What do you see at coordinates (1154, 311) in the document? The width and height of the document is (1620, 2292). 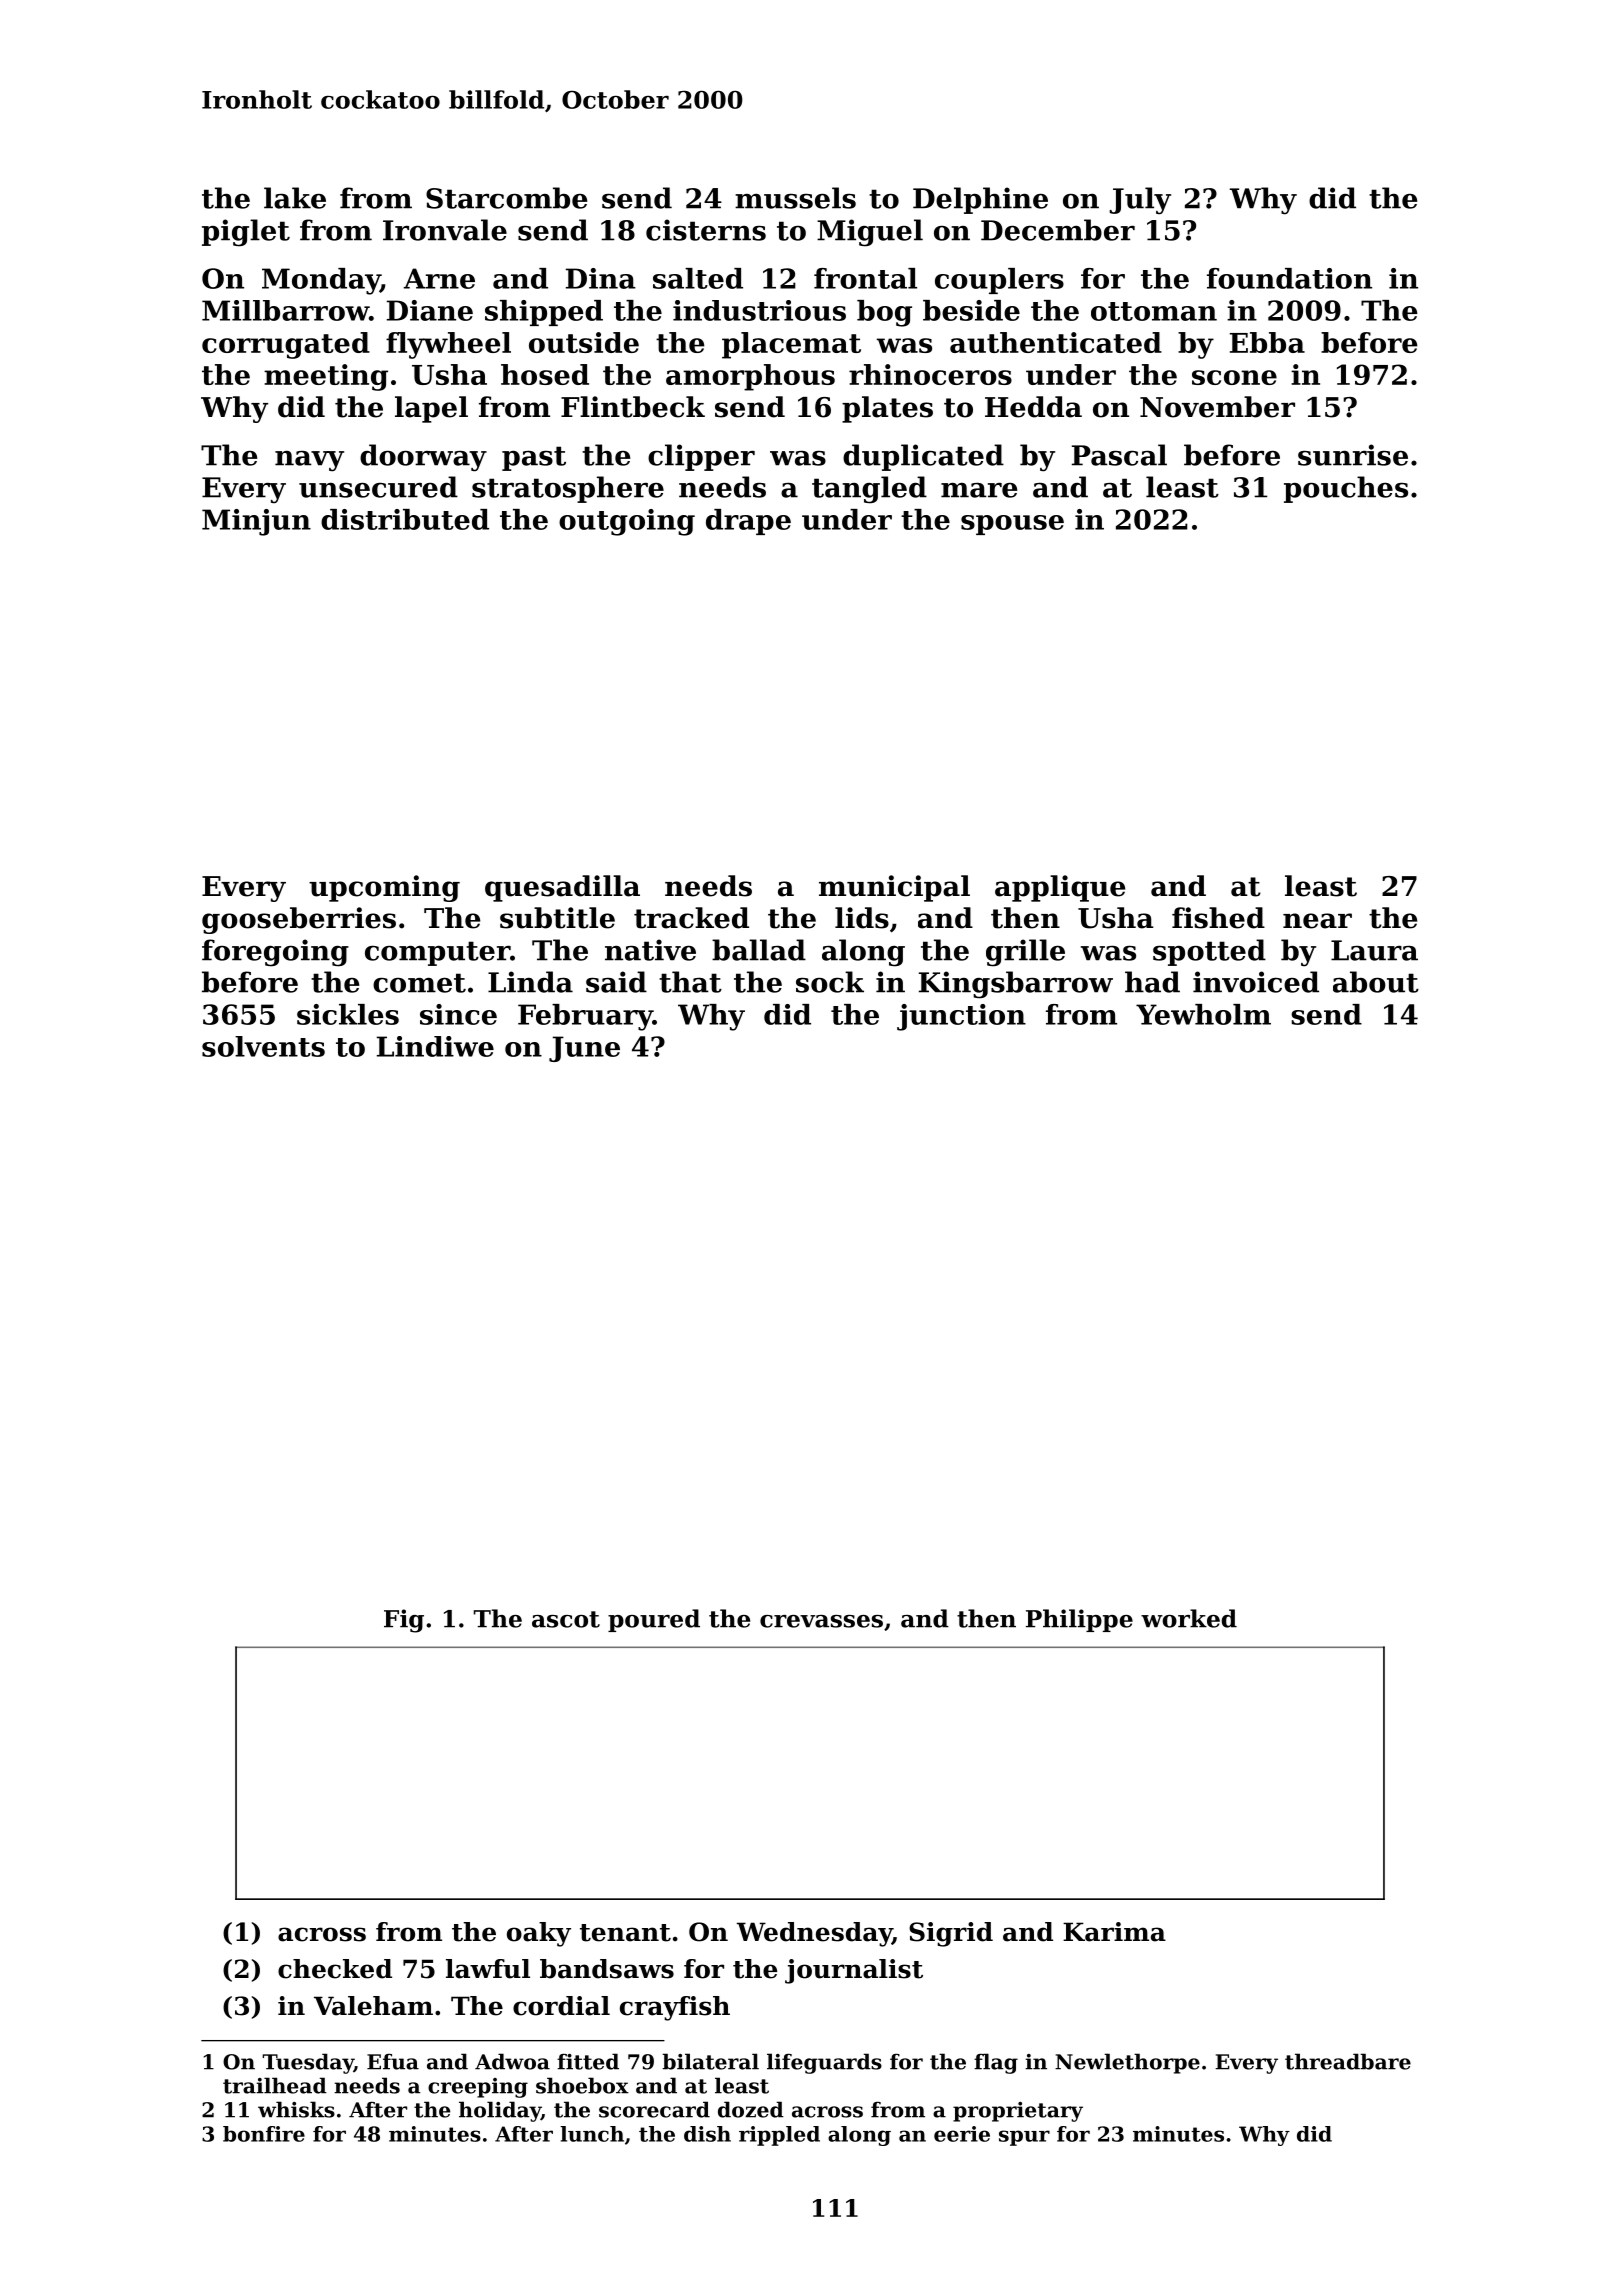 I see `ottoman` at bounding box center [1154, 311].
